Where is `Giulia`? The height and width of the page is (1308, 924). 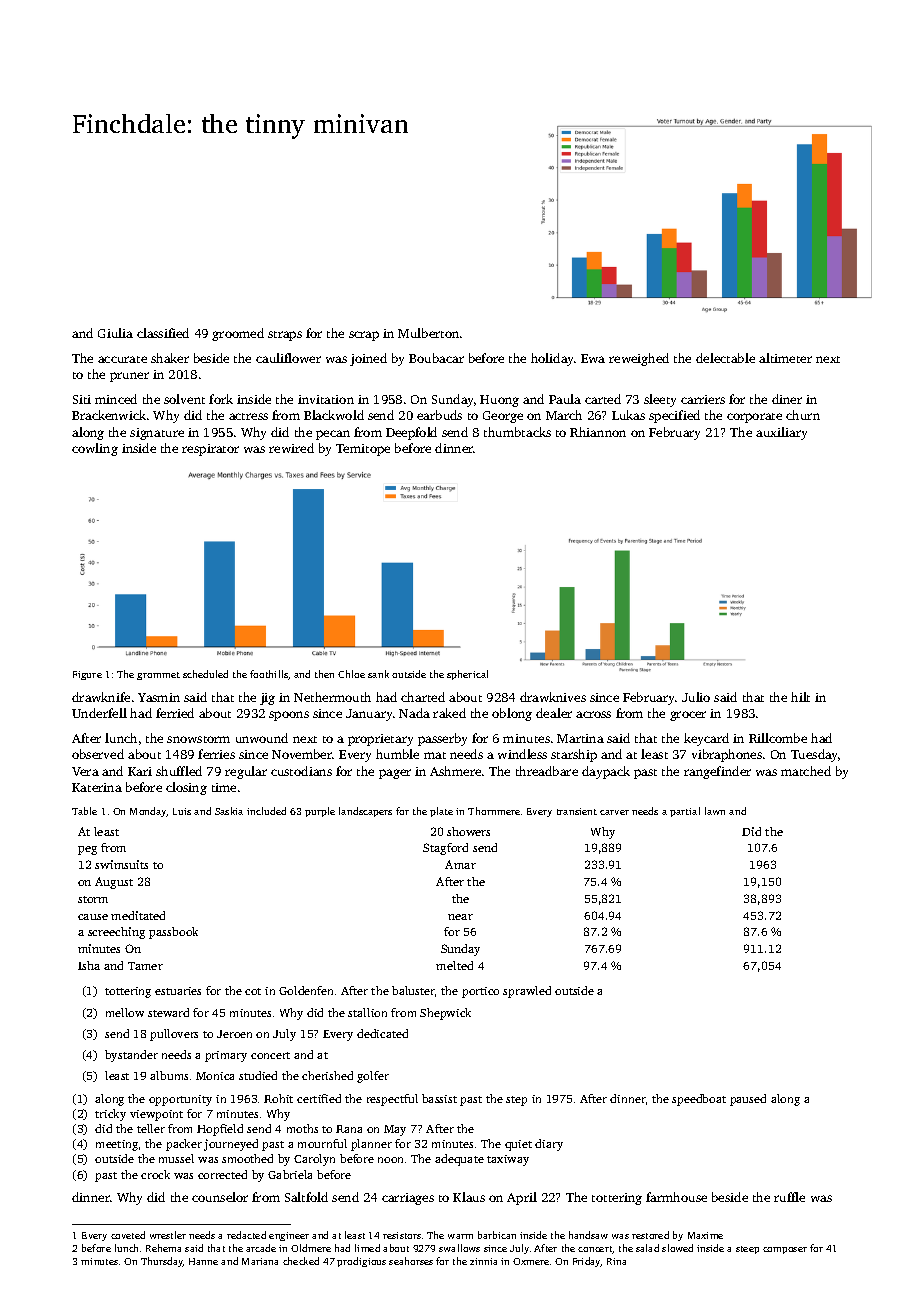 Giulia is located at coordinates (115, 333).
